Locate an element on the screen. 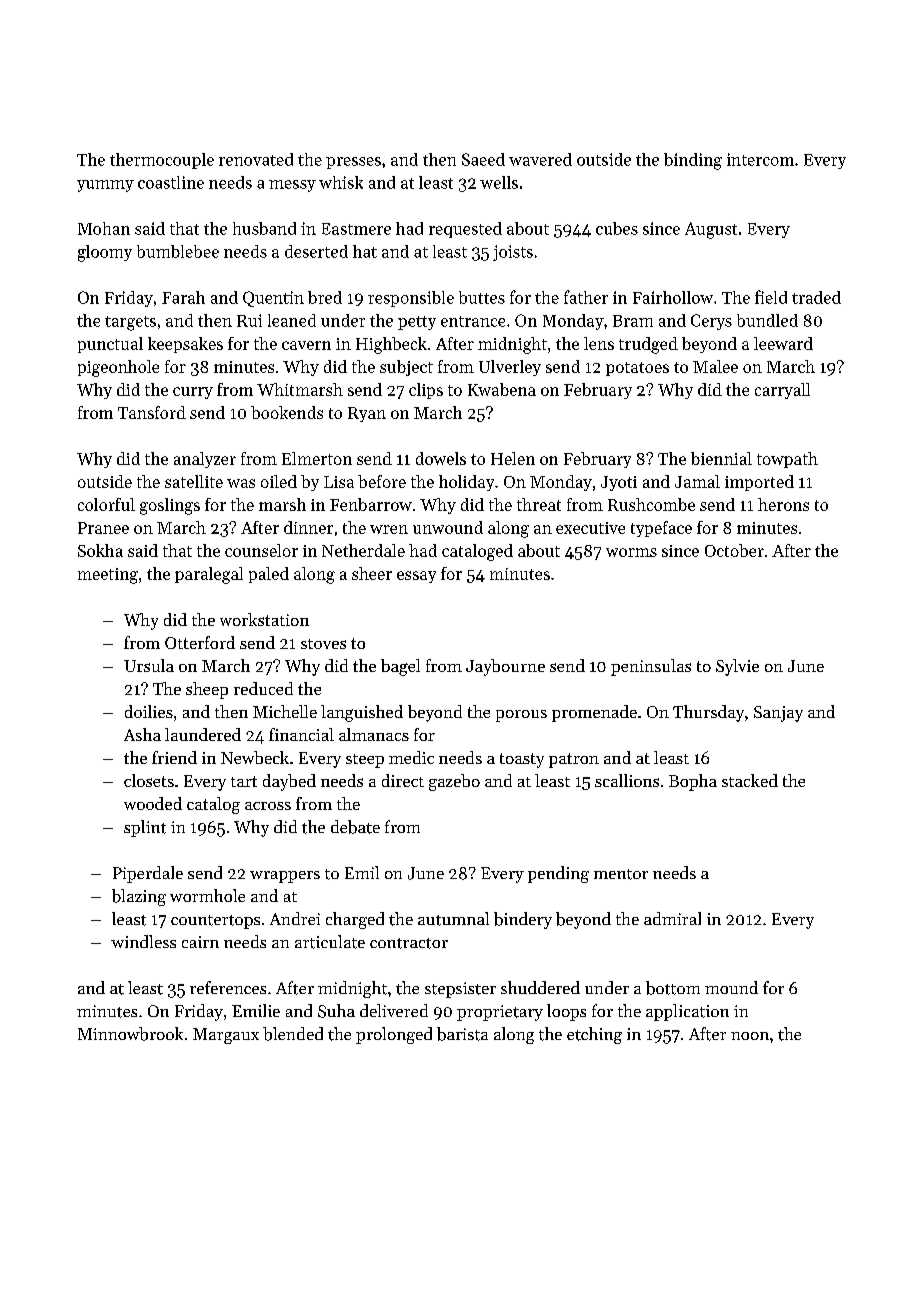  counselor is located at coordinates (261, 550).
